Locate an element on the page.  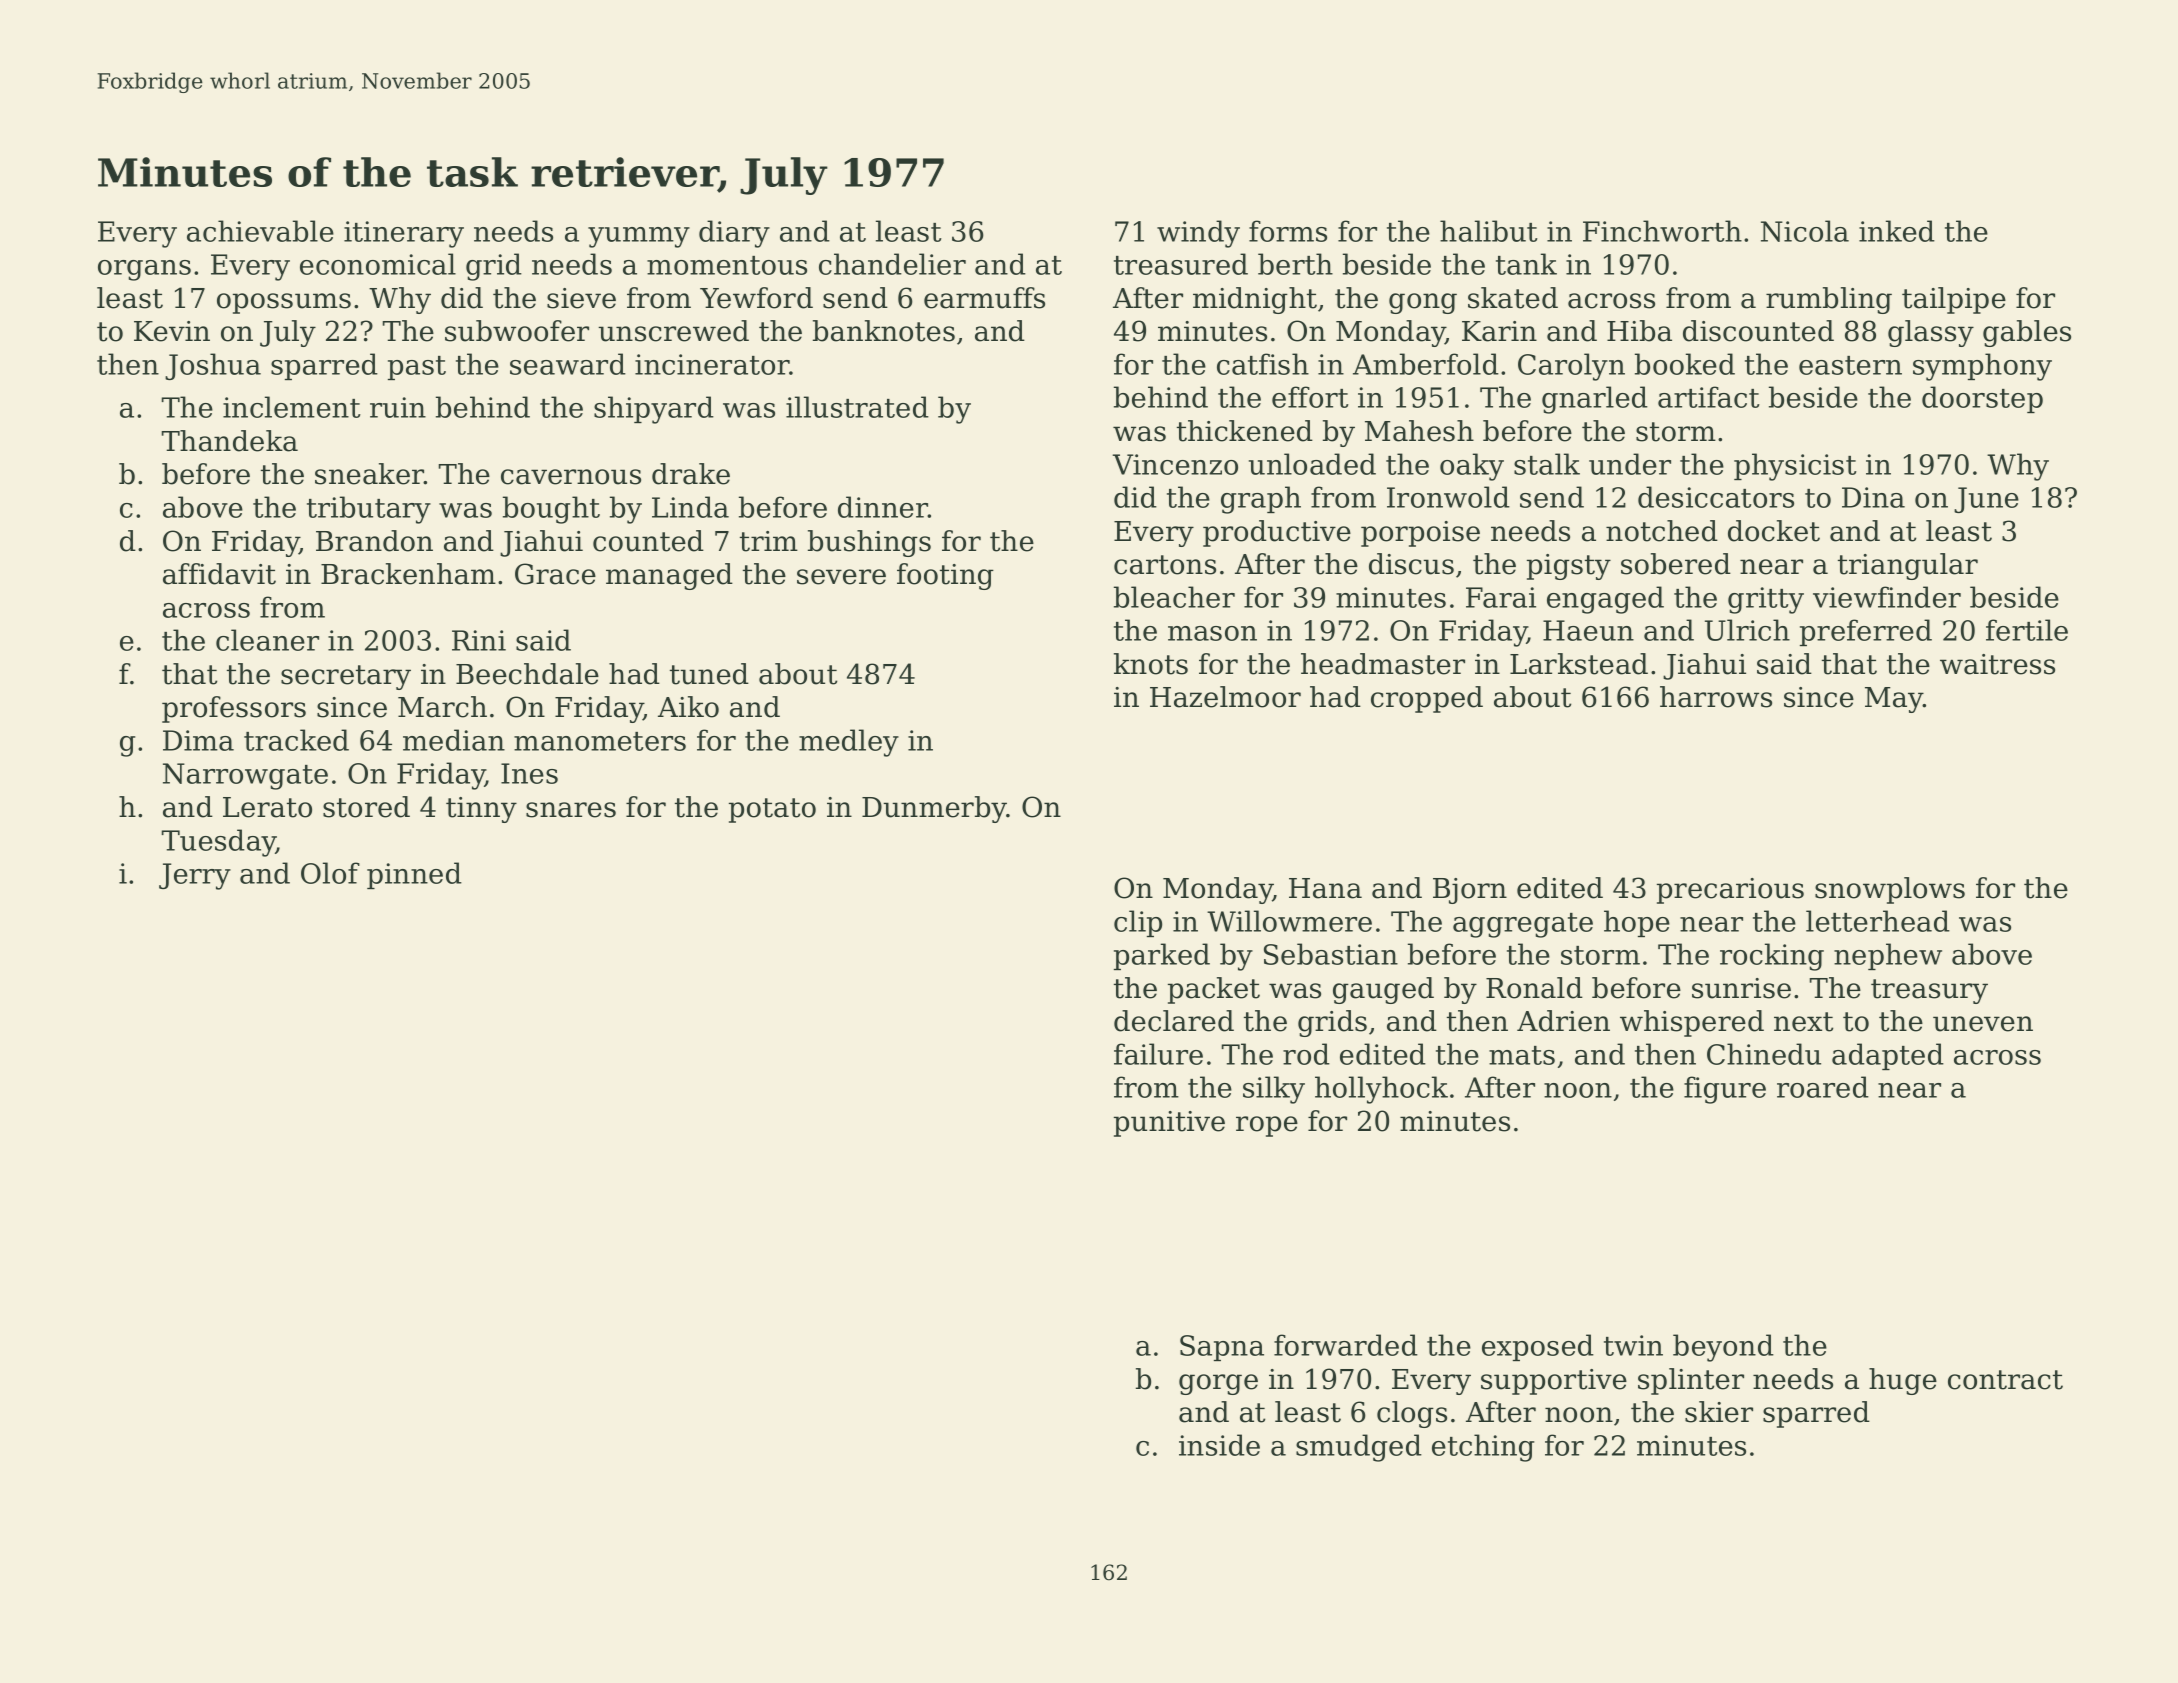
Sapna is located at coordinates (1222, 1348).
